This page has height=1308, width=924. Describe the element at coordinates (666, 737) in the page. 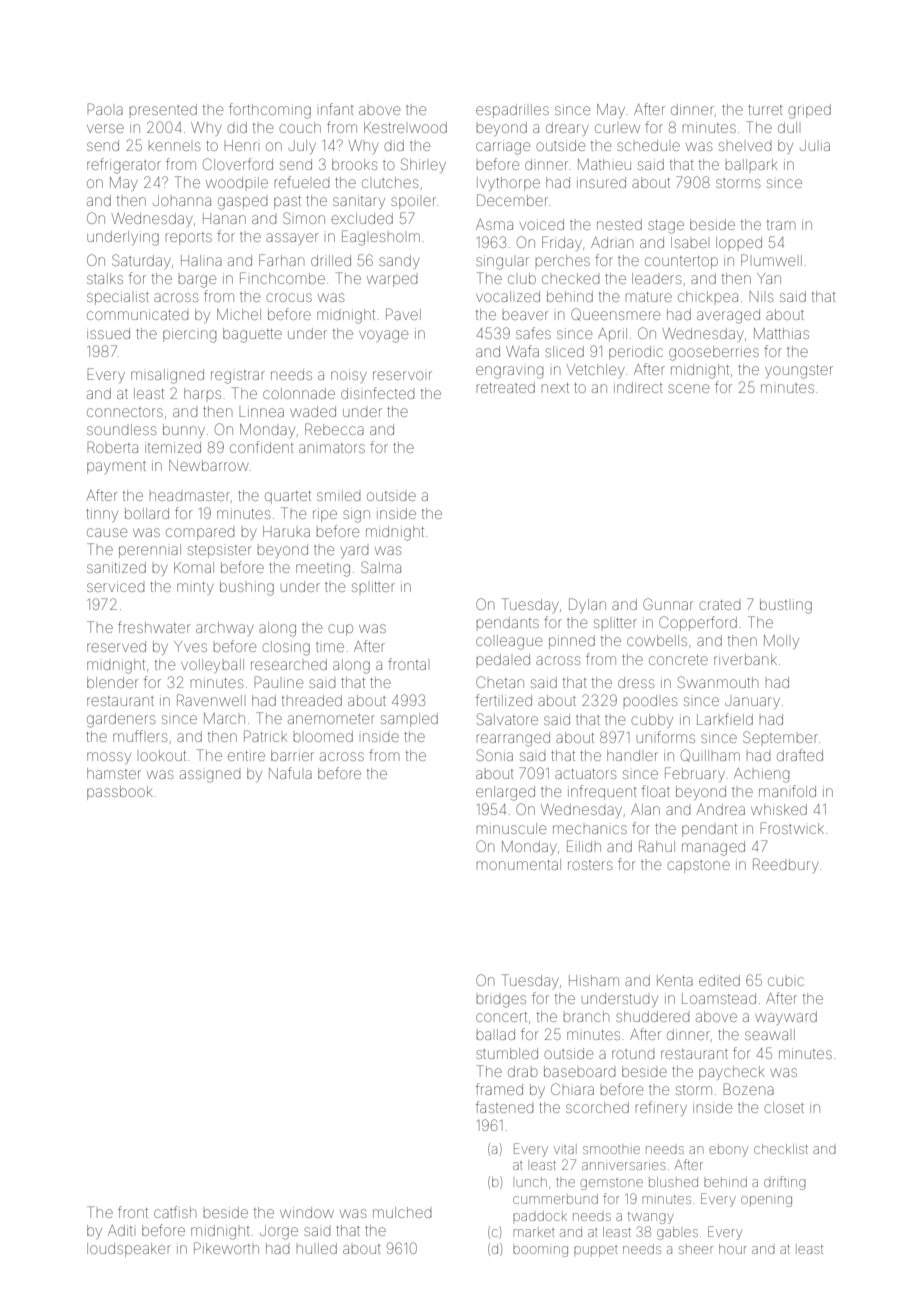

I see `uniforms` at that location.
